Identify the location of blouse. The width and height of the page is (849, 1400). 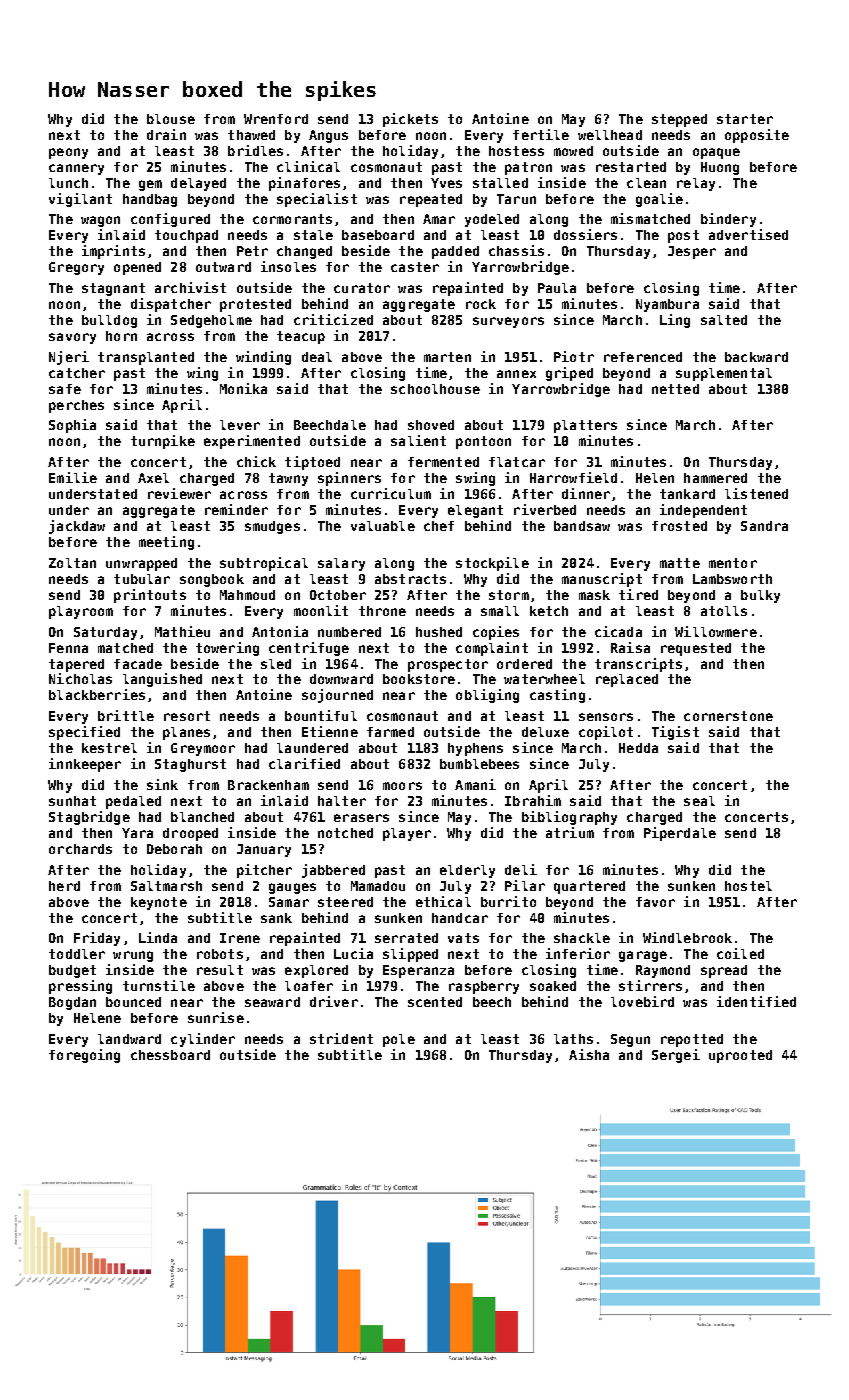
(171, 119).
